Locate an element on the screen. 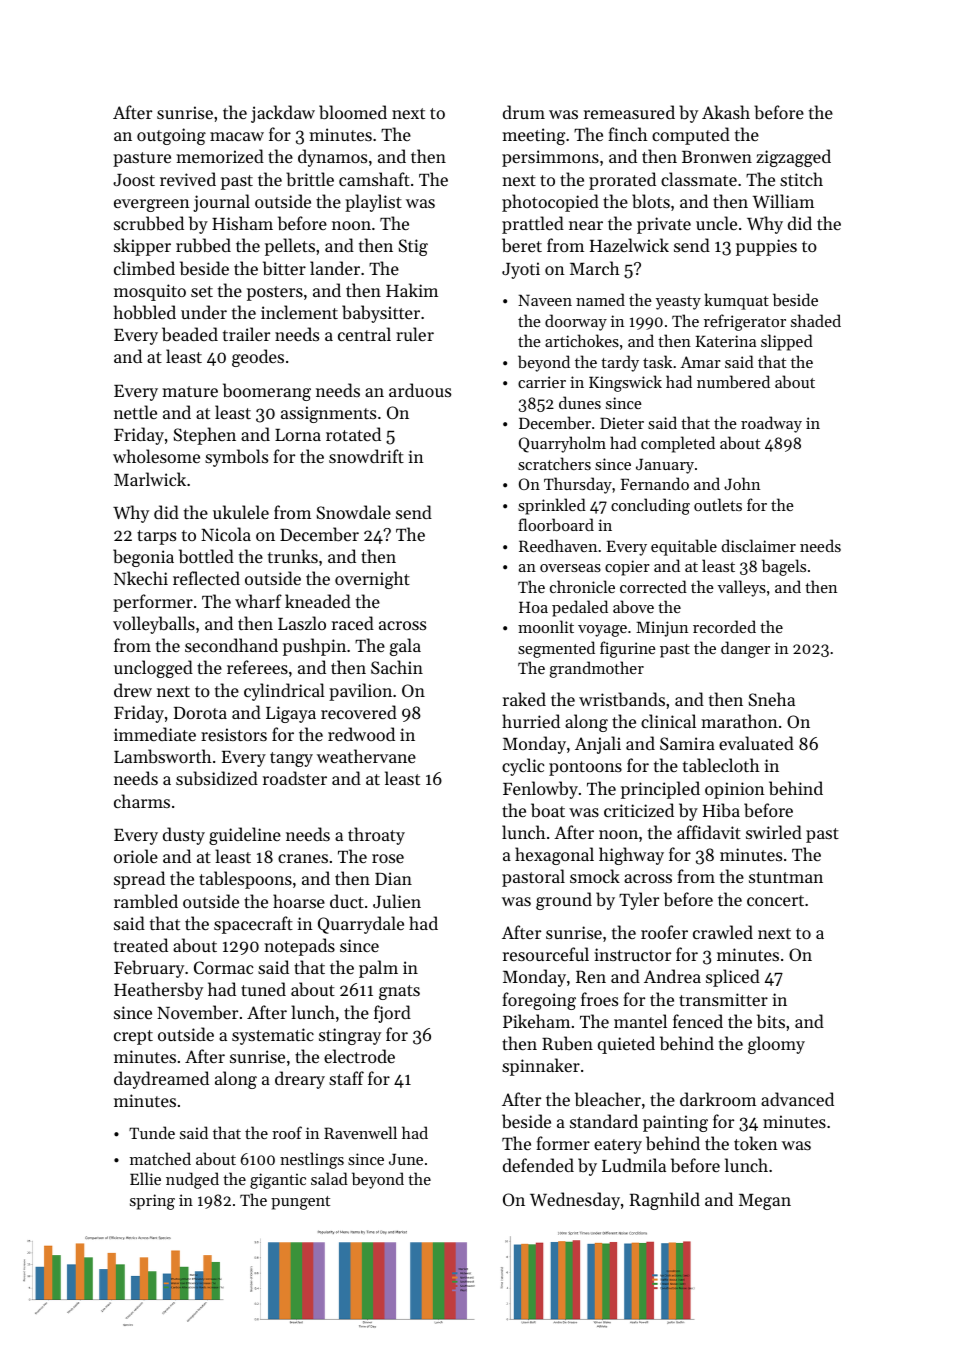 This screenshot has width=955, height=1354. ground is located at coordinates (564, 901).
